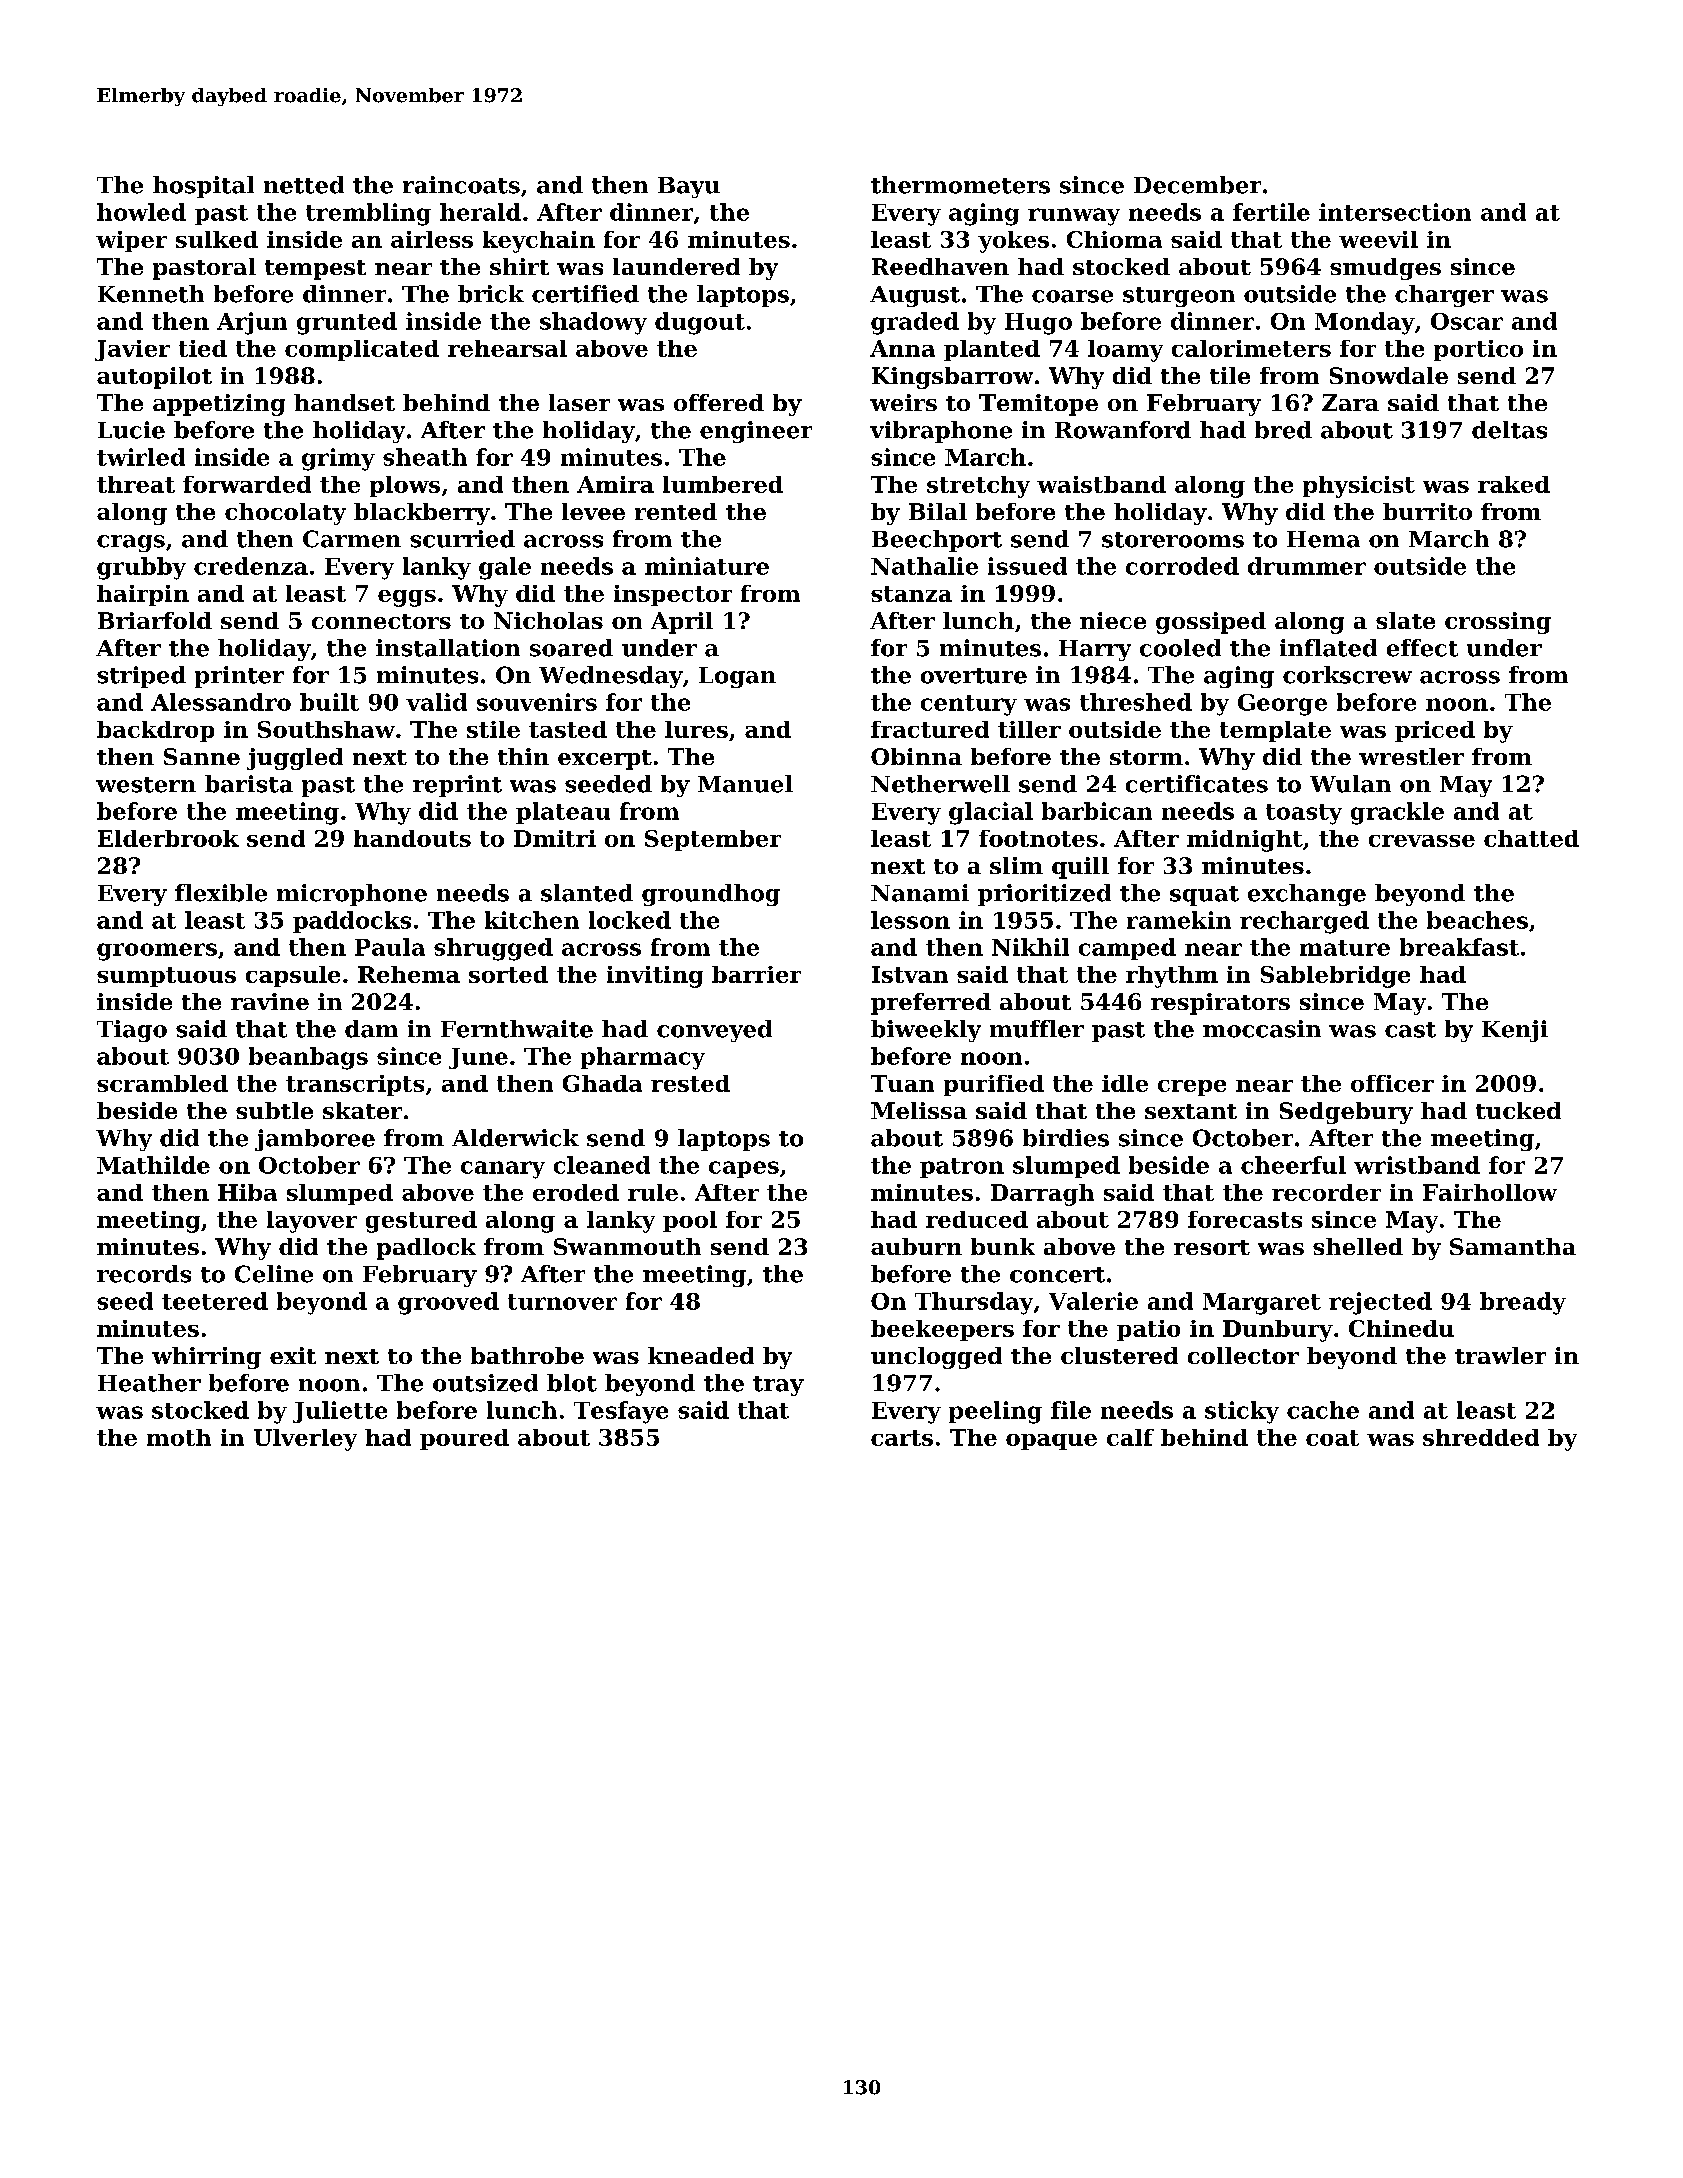 The width and height of the screenshot is (1683, 2178). What do you see at coordinates (960, 185) in the screenshot?
I see `thermometers` at bounding box center [960, 185].
